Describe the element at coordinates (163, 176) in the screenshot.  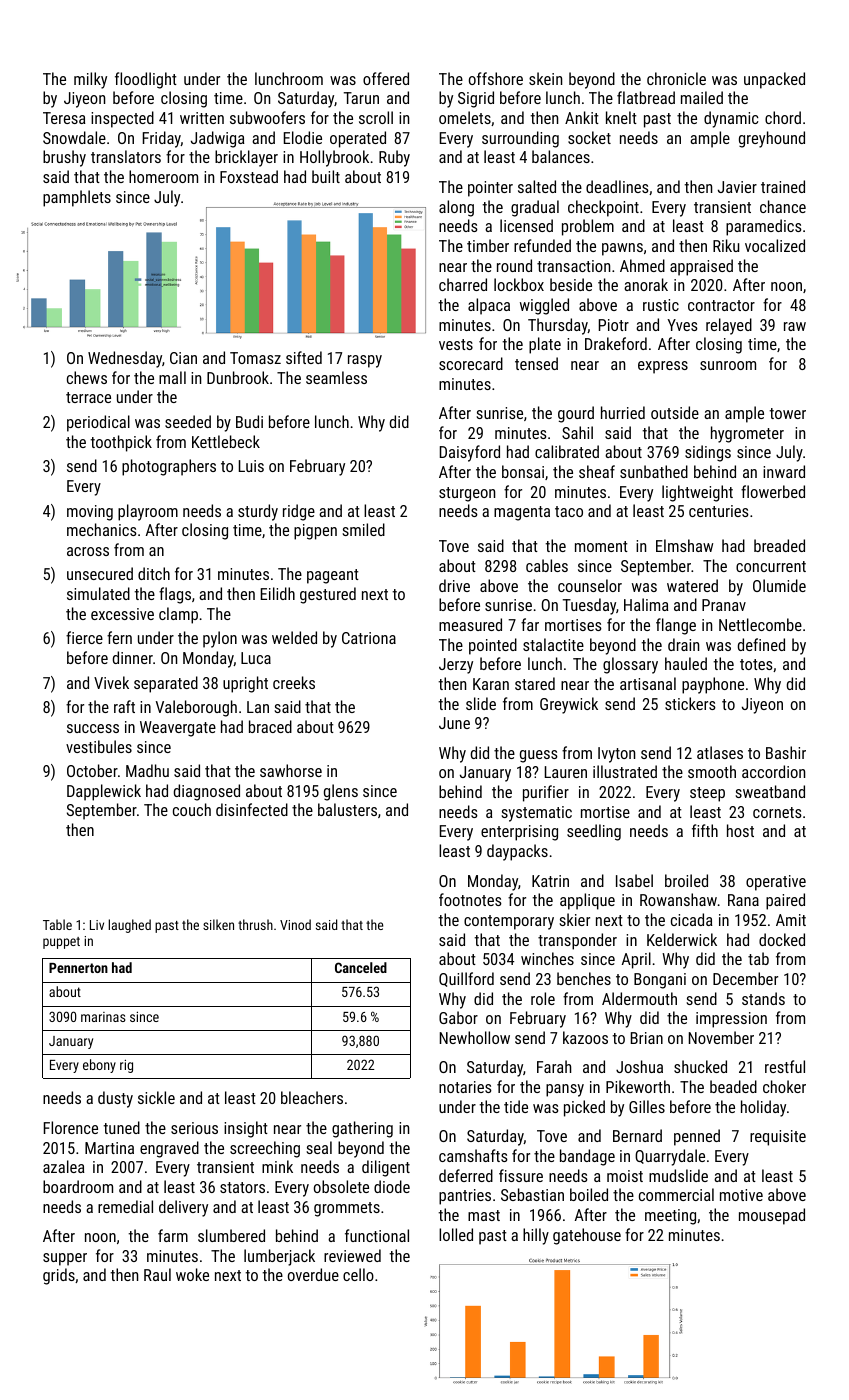
I see `homeroom` at that location.
